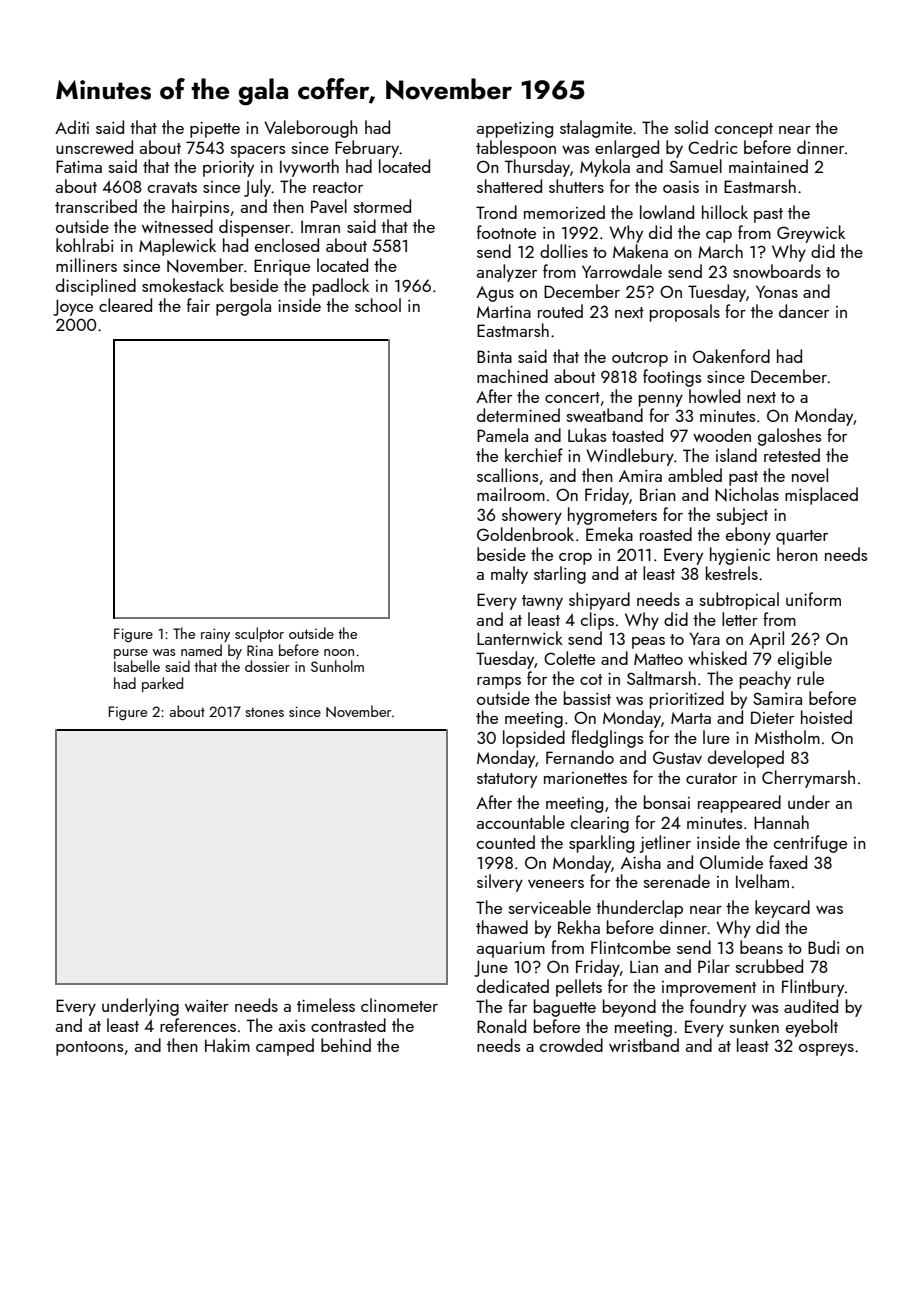  I want to click on Isabelle, so click(137, 666).
